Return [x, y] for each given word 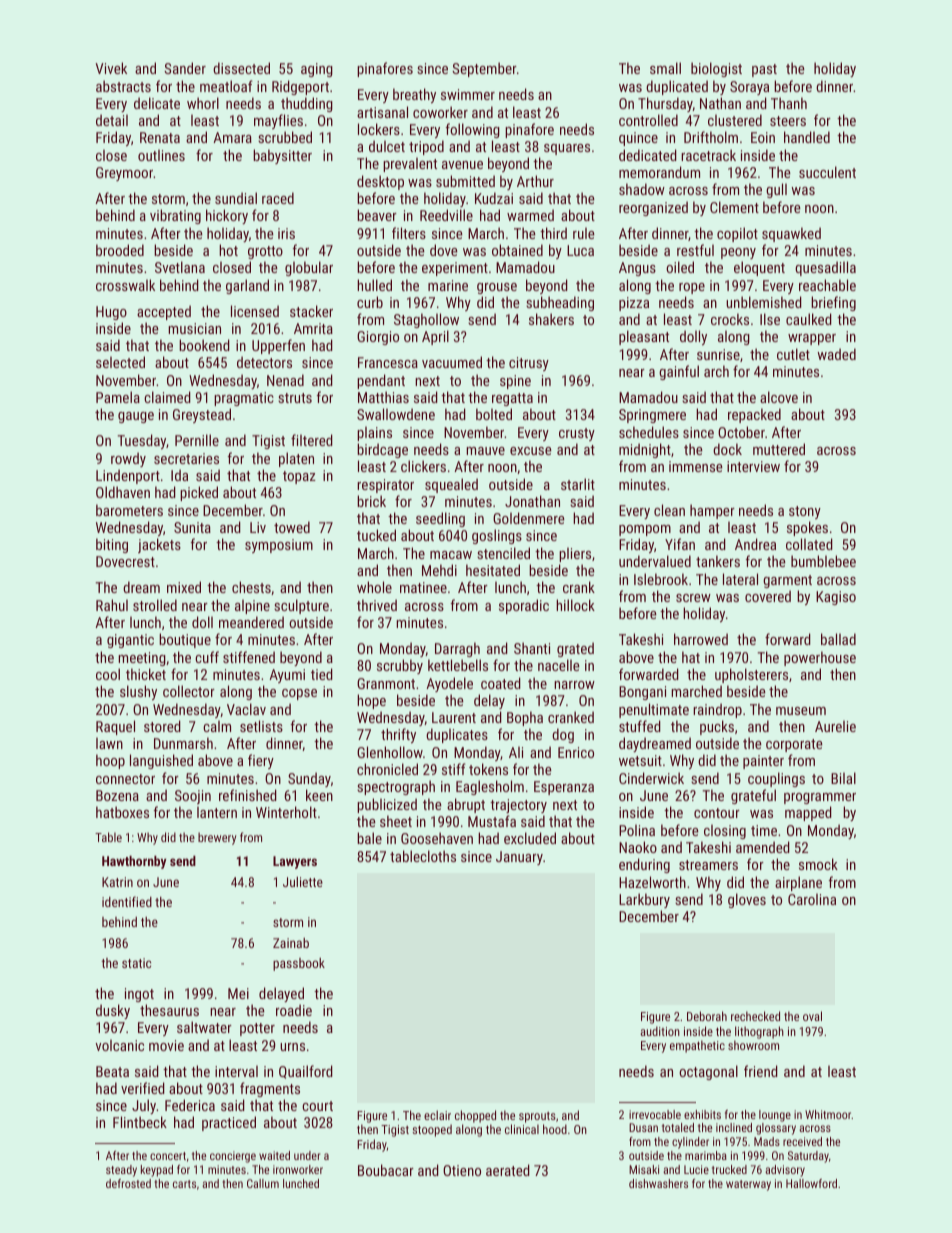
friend [761, 1071]
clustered [735, 120]
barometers [129, 510]
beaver [377, 215]
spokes [807, 528]
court [317, 1106]
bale [369, 838]
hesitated [493, 570]
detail [112, 120]
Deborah [707, 1016]
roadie [294, 1010]
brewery [217, 838]
